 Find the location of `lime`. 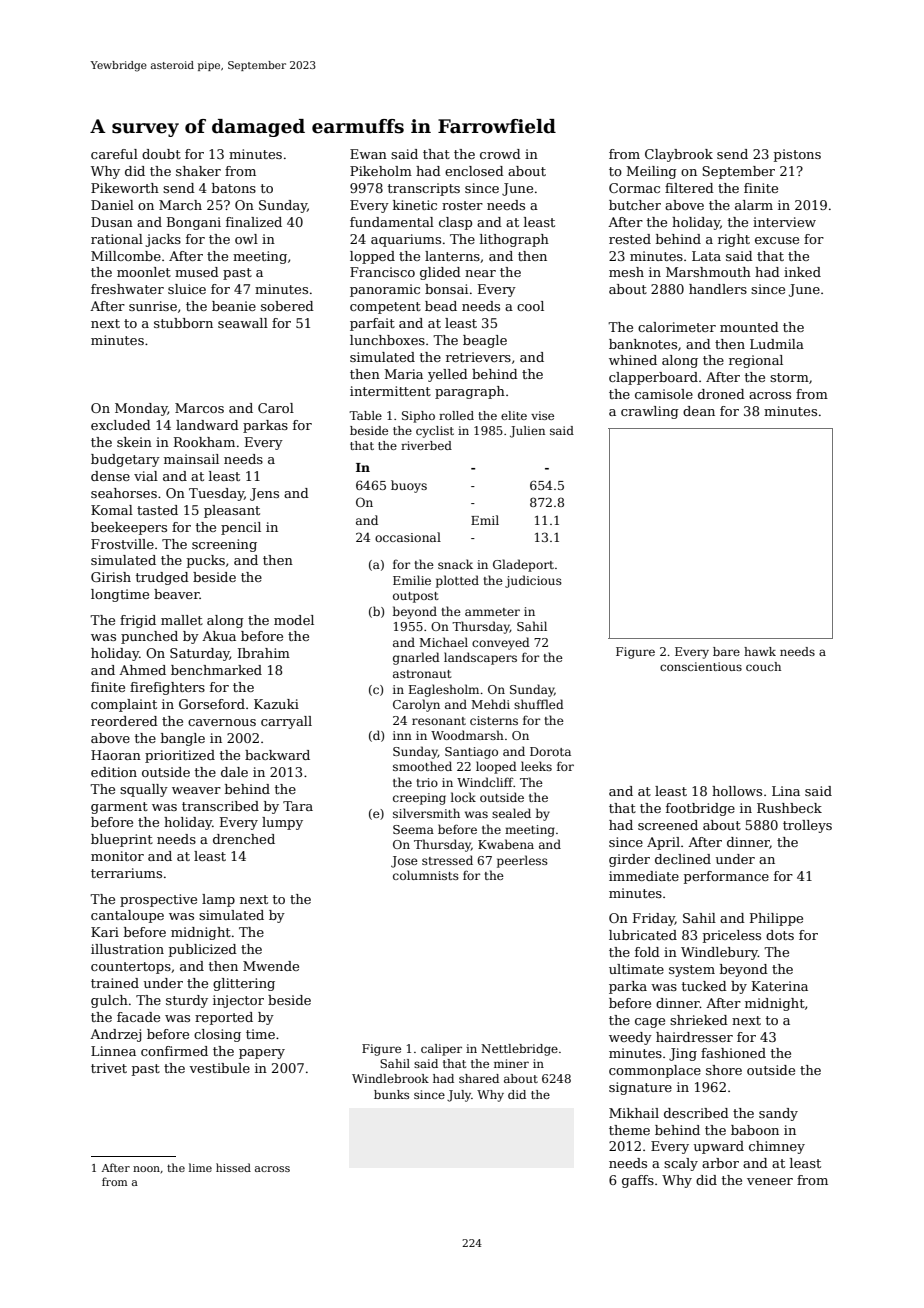

lime is located at coordinates (200, 1167).
